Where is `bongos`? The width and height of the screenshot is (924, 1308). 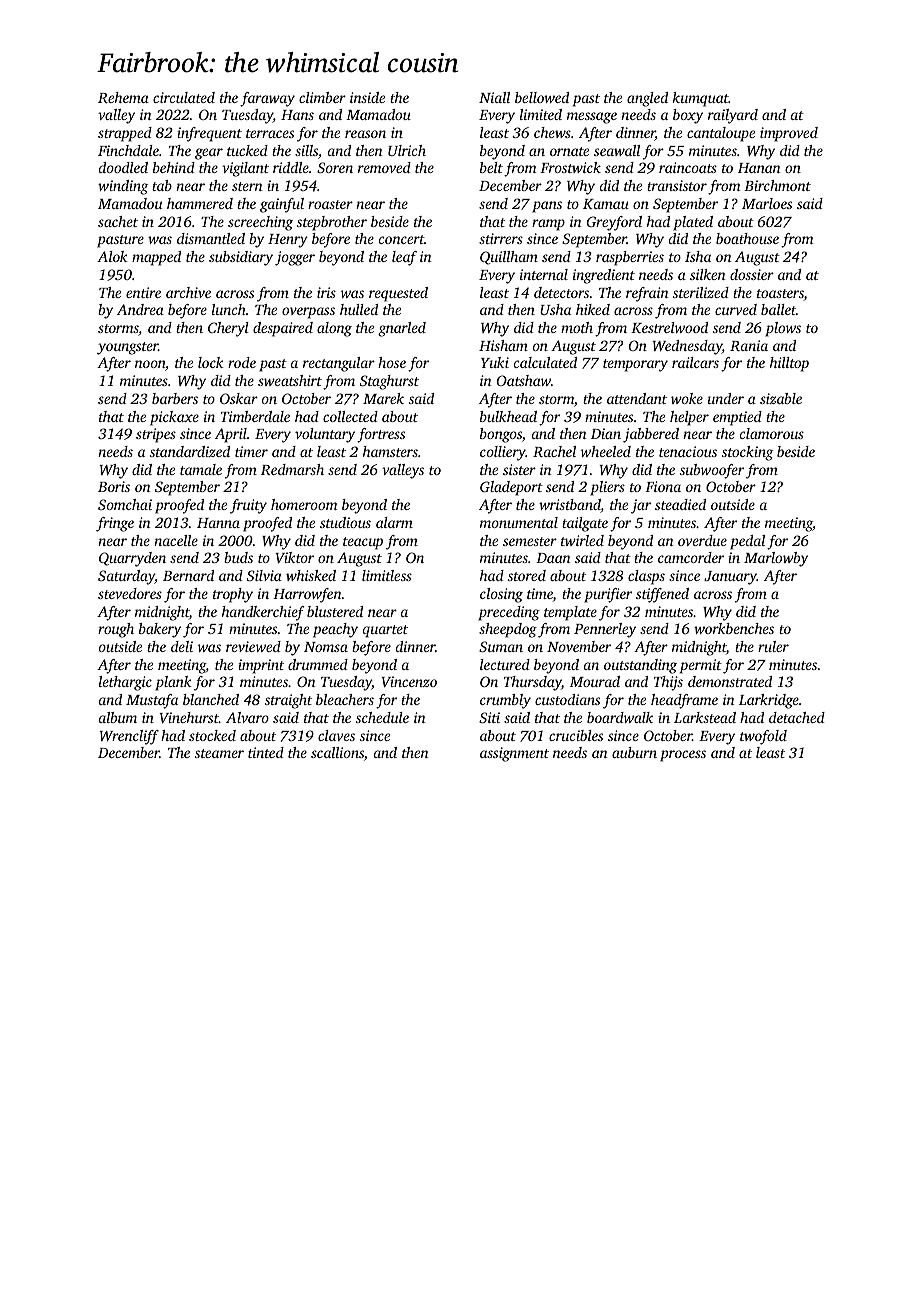 bongos is located at coordinates (501, 435).
